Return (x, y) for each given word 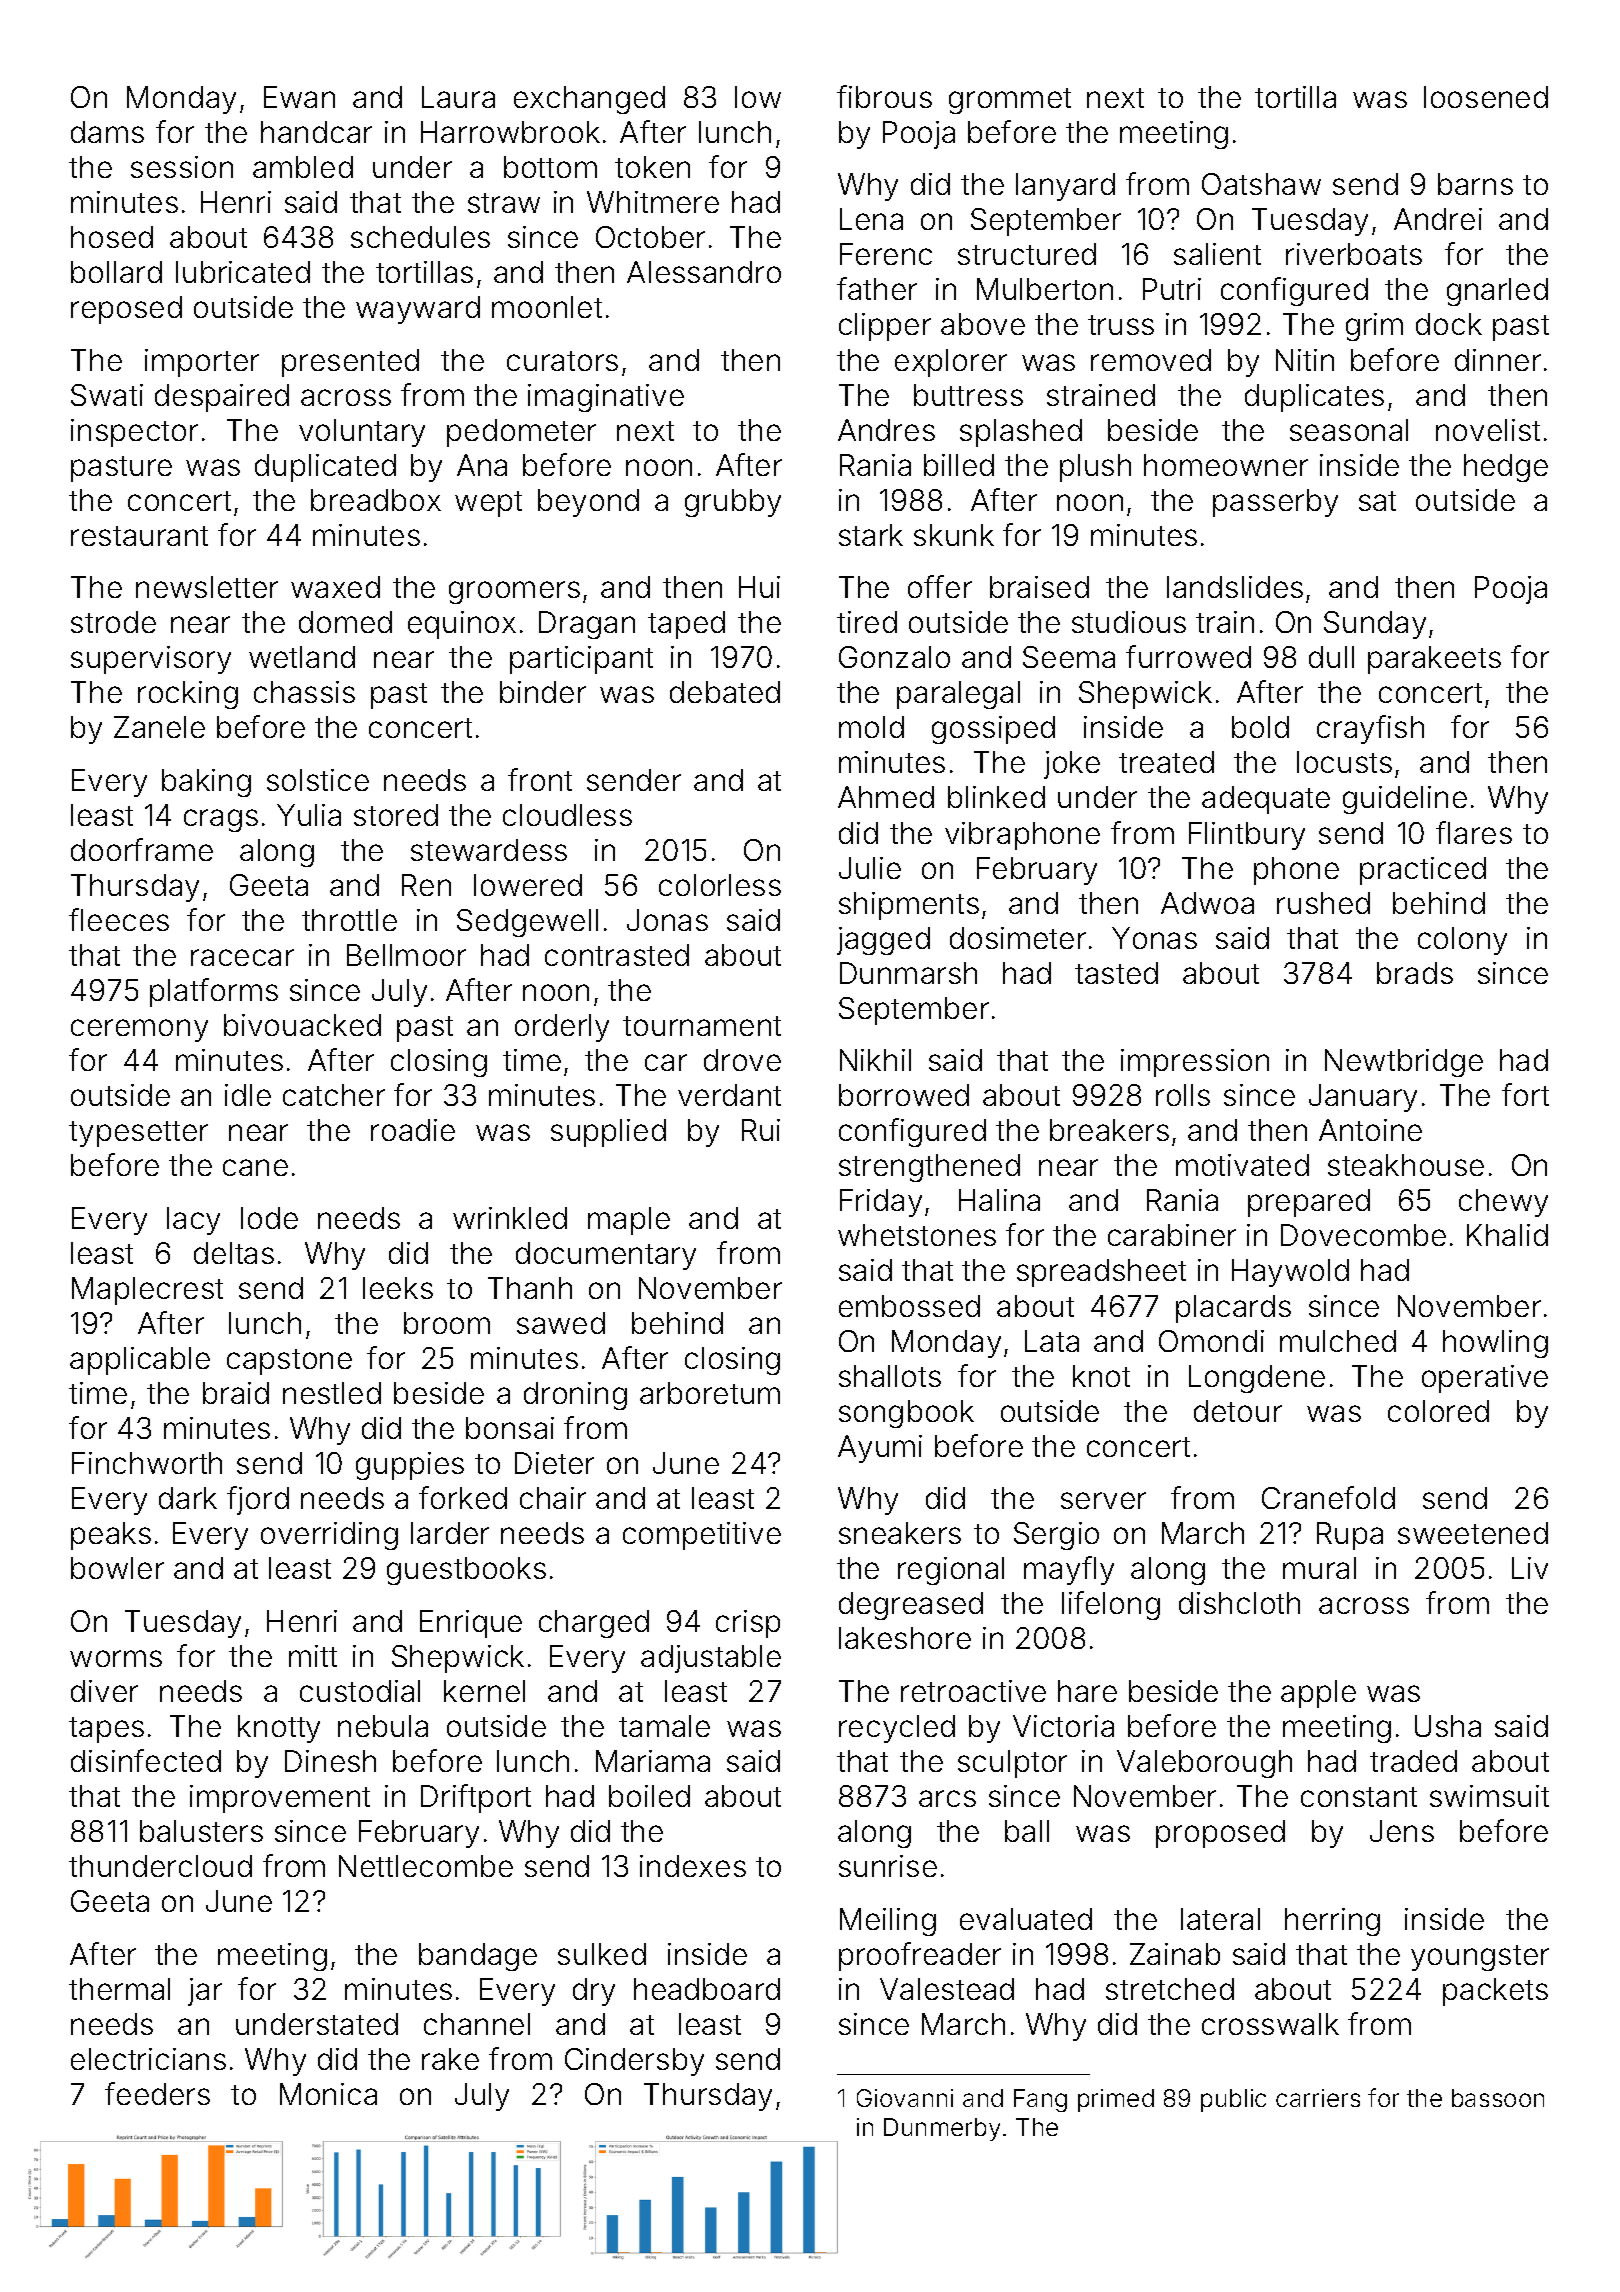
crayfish (1370, 729)
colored (1438, 1411)
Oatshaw (1261, 184)
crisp (748, 1624)
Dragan (587, 625)
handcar (316, 132)
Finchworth (147, 1463)
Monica (328, 2094)
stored (396, 815)
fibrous (884, 96)
